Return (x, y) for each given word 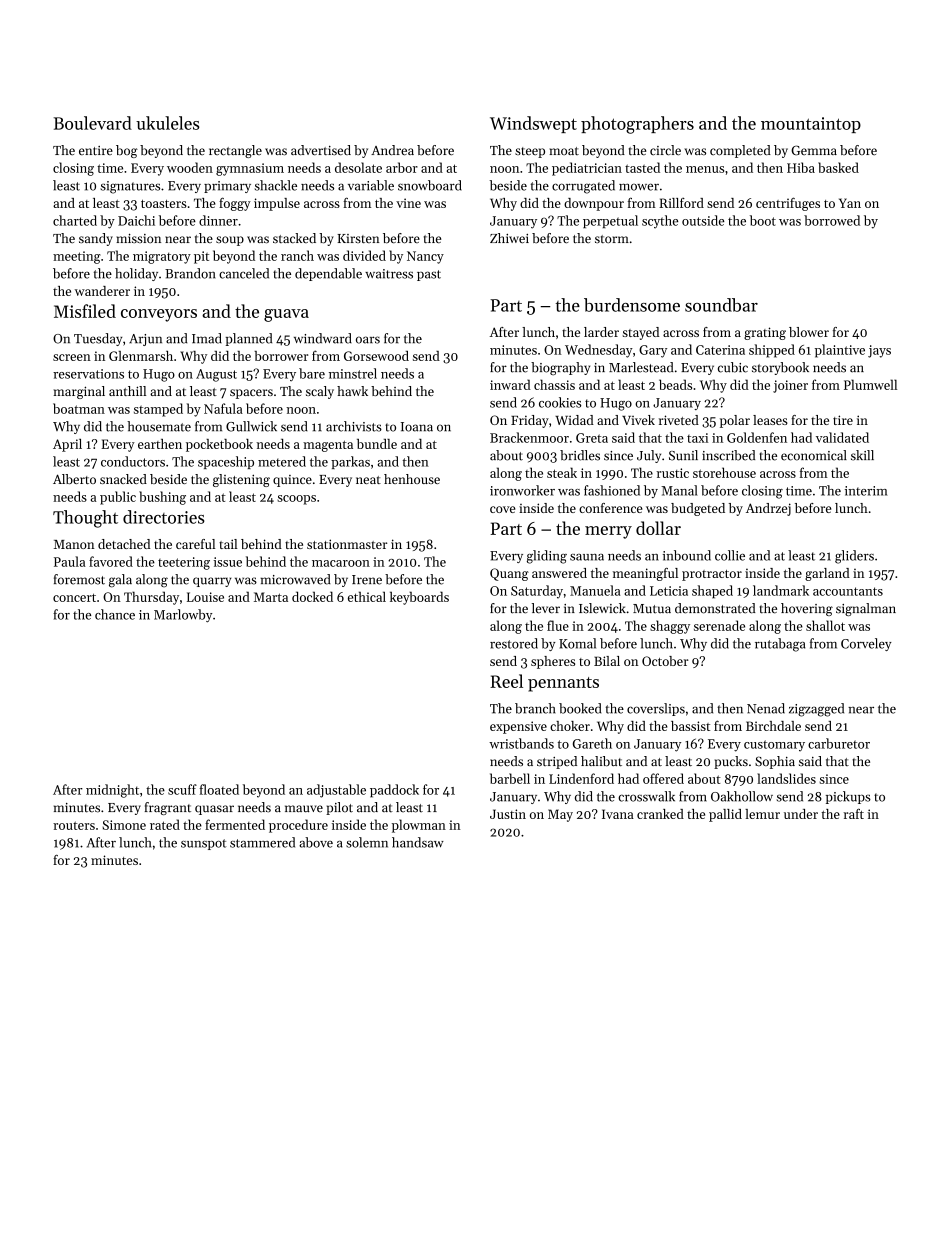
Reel (506, 681)
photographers (637, 125)
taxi (697, 438)
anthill (127, 391)
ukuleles (167, 123)
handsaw (418, 842)
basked (838, 167)
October (665, 661)
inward (510, 384)
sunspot (203, 844)
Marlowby (183, 615)
